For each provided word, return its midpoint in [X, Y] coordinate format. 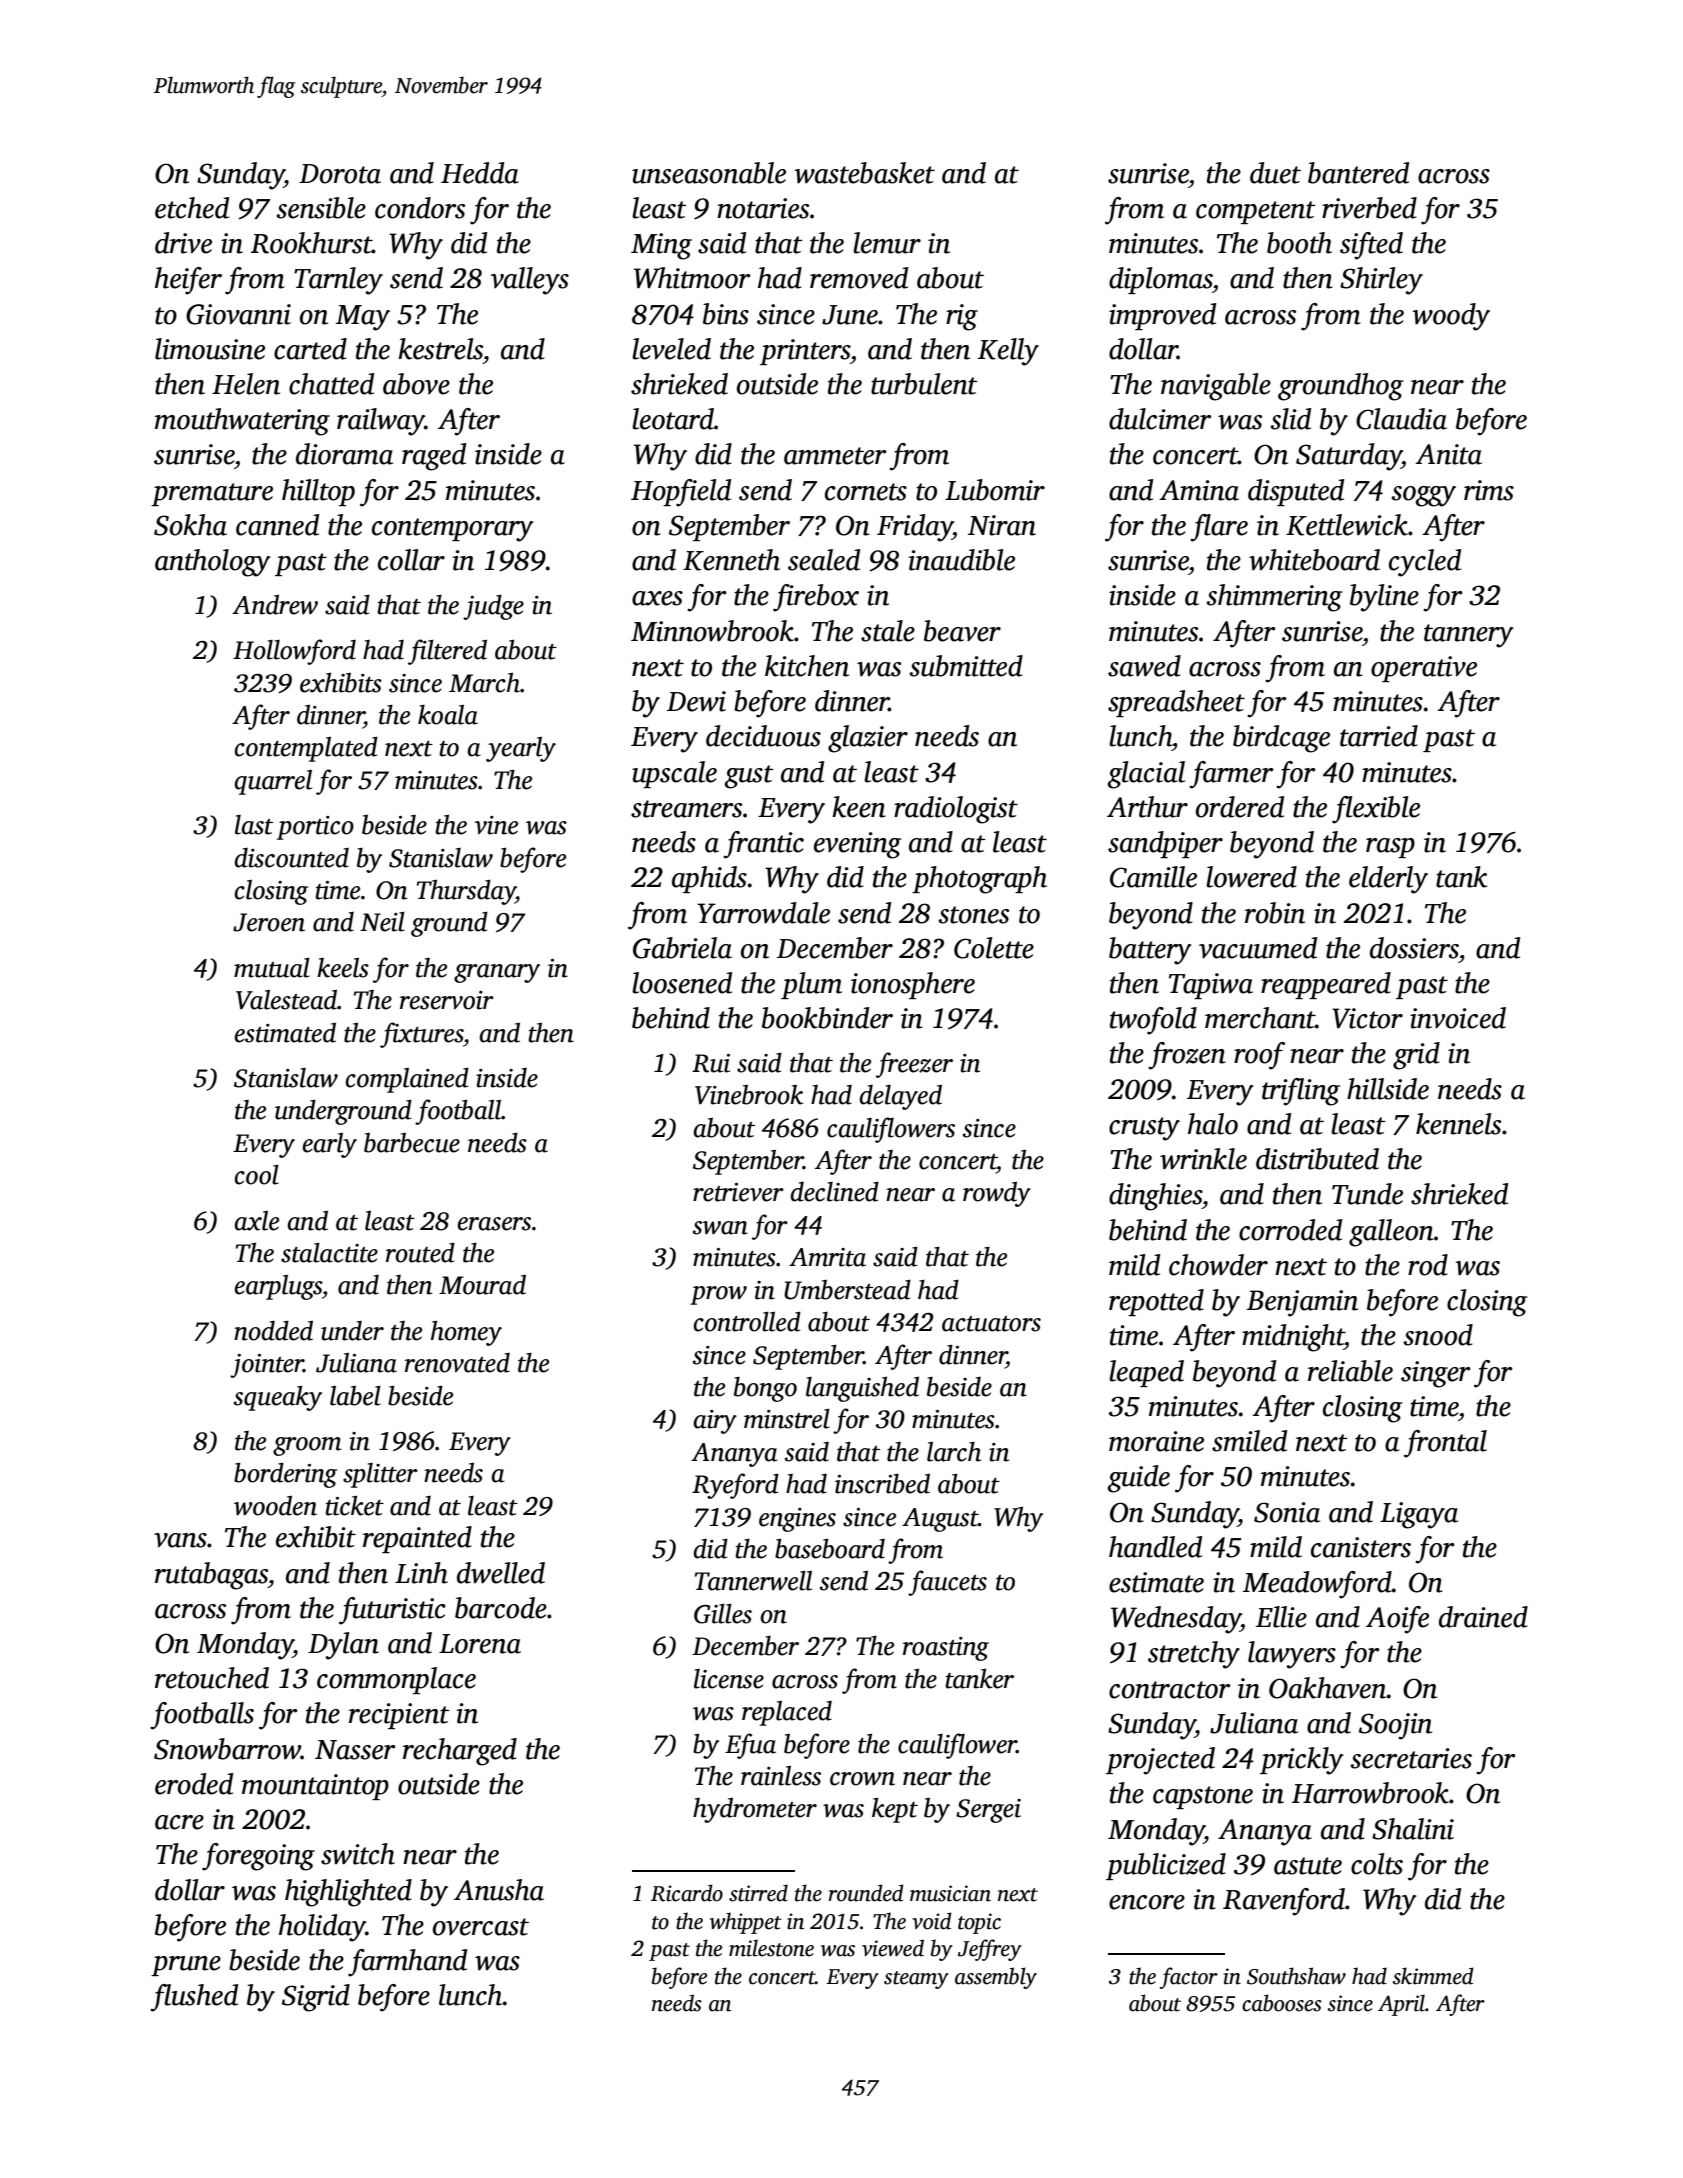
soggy [1423, 496]
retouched [212, 1678]
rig [962, 317]
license [729, 1679]
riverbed [1369, 208]
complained [407, 1080]
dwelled [501, 1573]
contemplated [306, 749]
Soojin [1395, 1726]
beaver [962, 631]
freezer [914, 1065]
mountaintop [315, 1787]
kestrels [440, 349]
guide [1138, 1479]
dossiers [1414, 948]
